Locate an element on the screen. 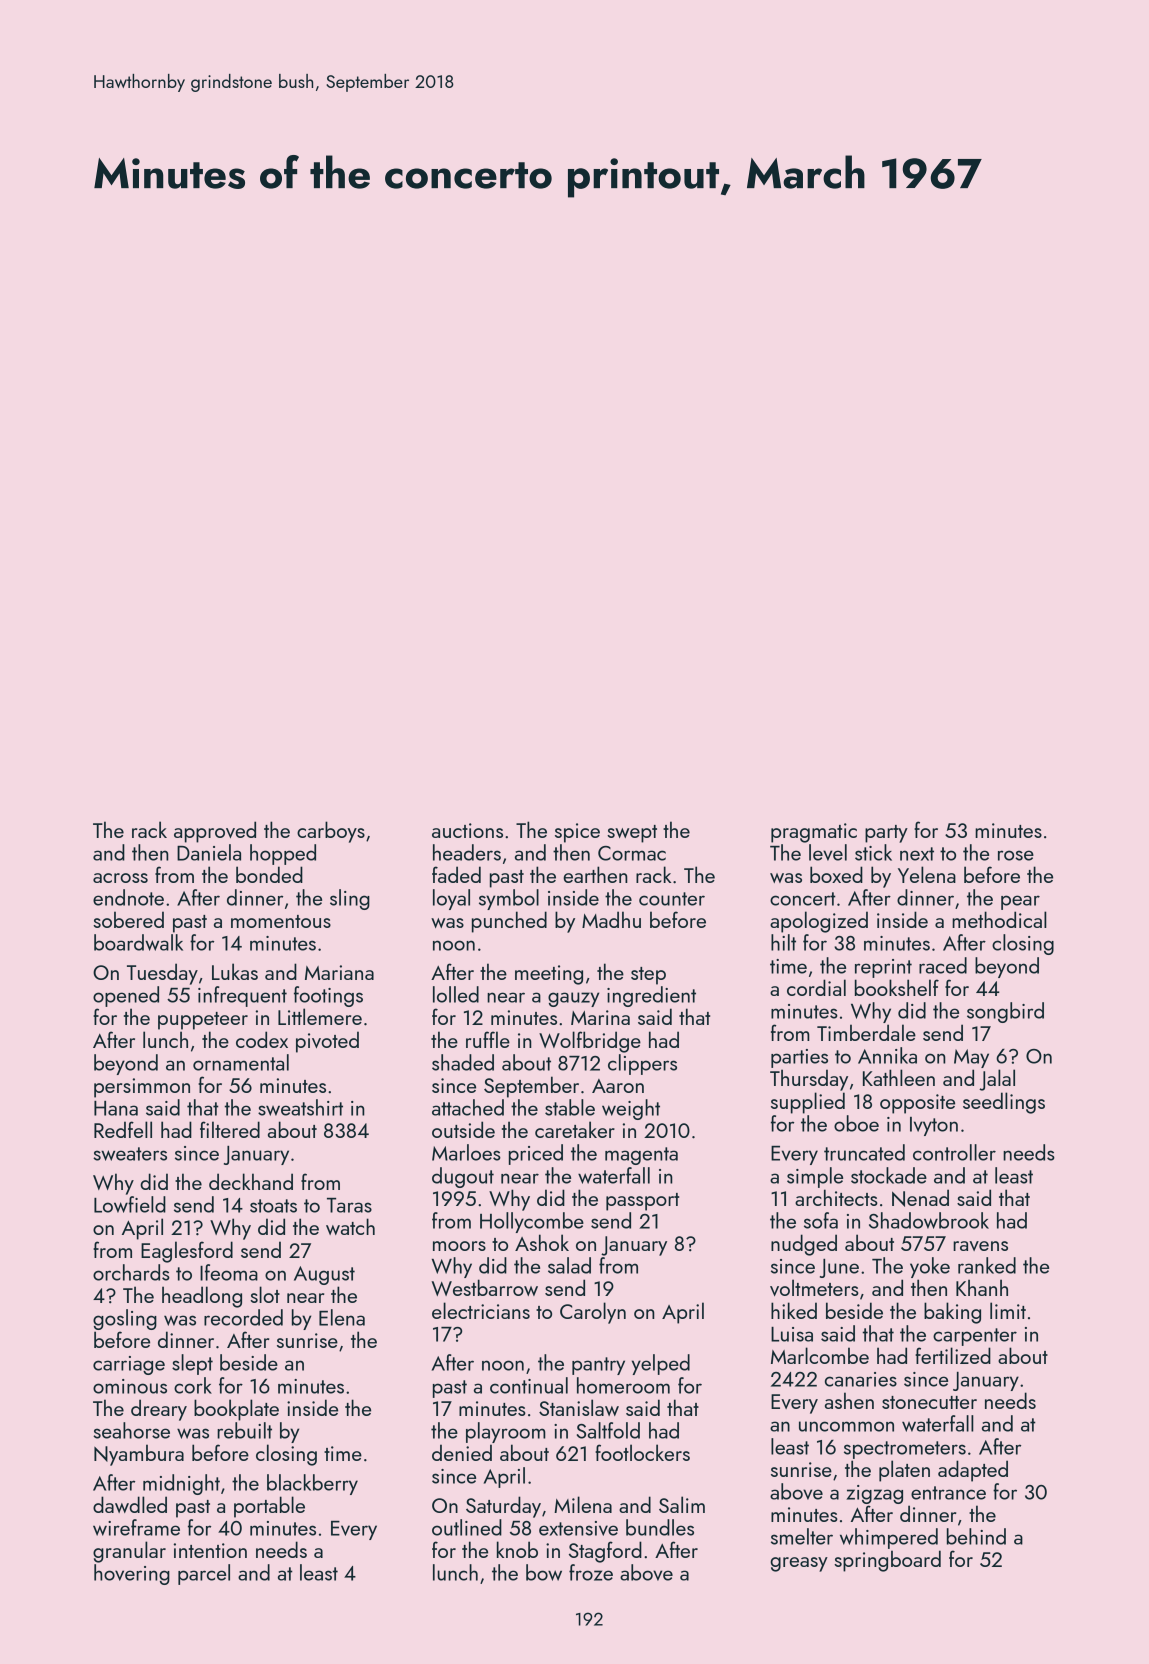 The image size is (1149, 1664). froze is located at coordinates (591, 1572).
